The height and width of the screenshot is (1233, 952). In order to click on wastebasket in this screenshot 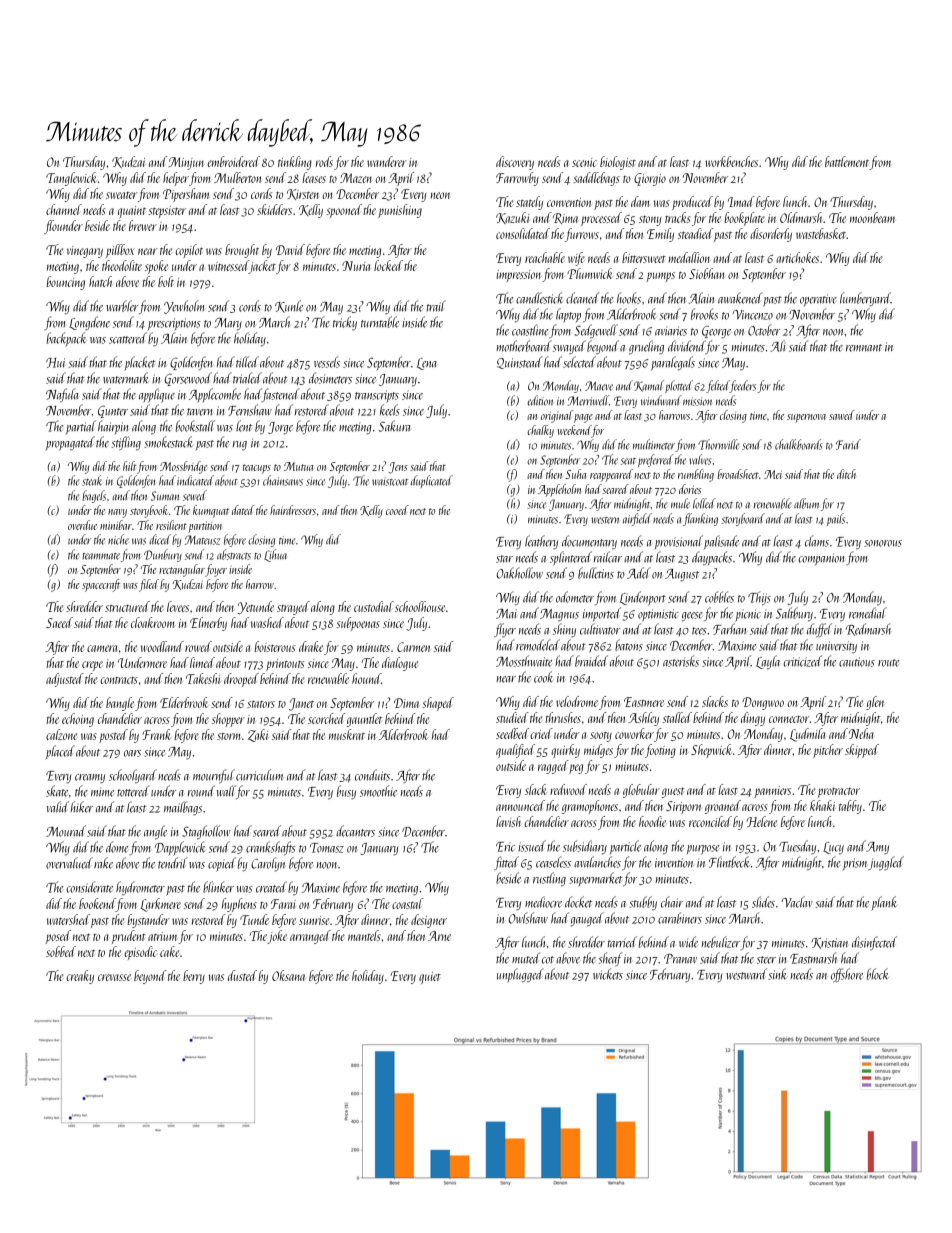, I will do `click(821, 233)`.
